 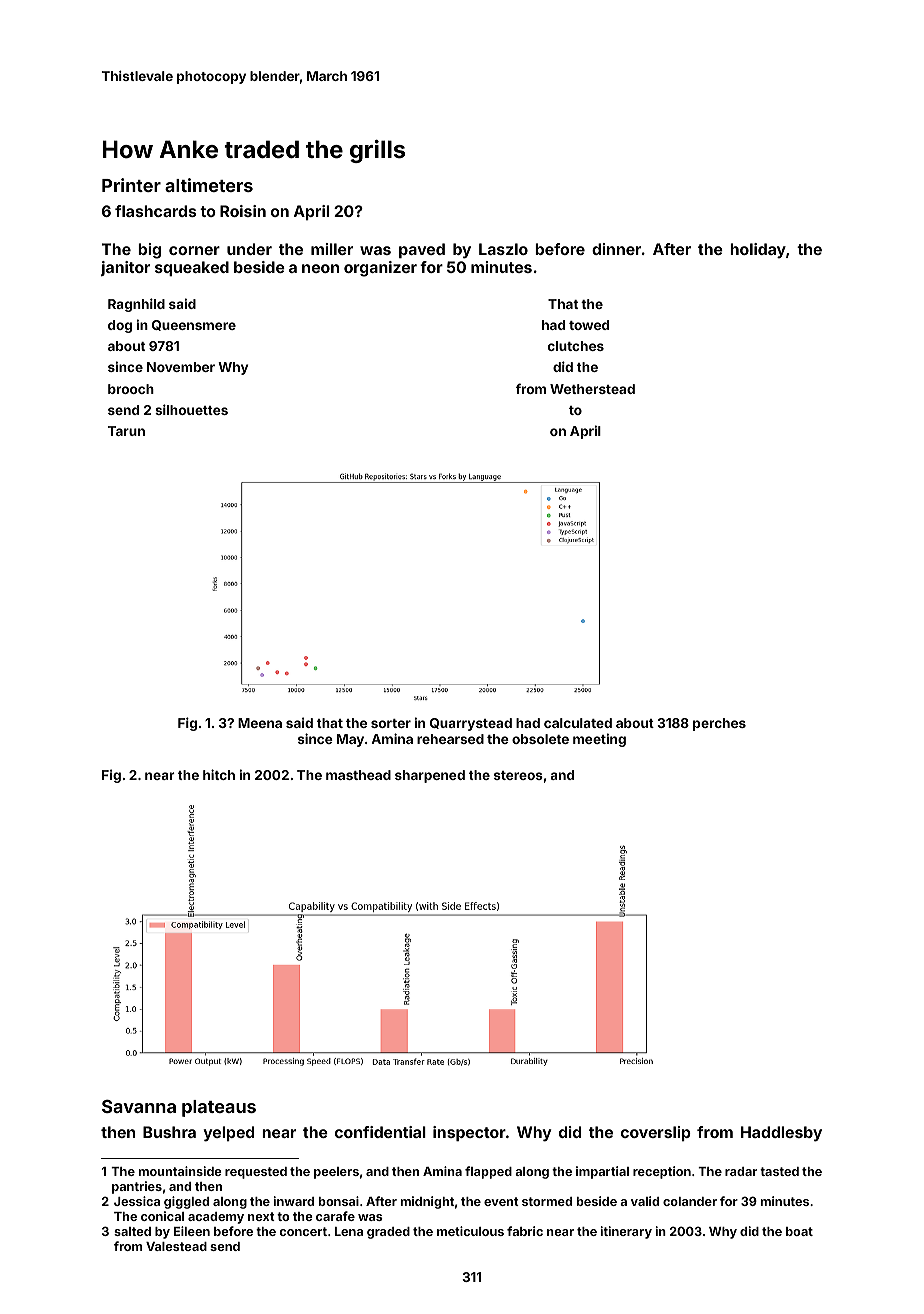 I want to click on stereos, so click(x=518, y=775).
